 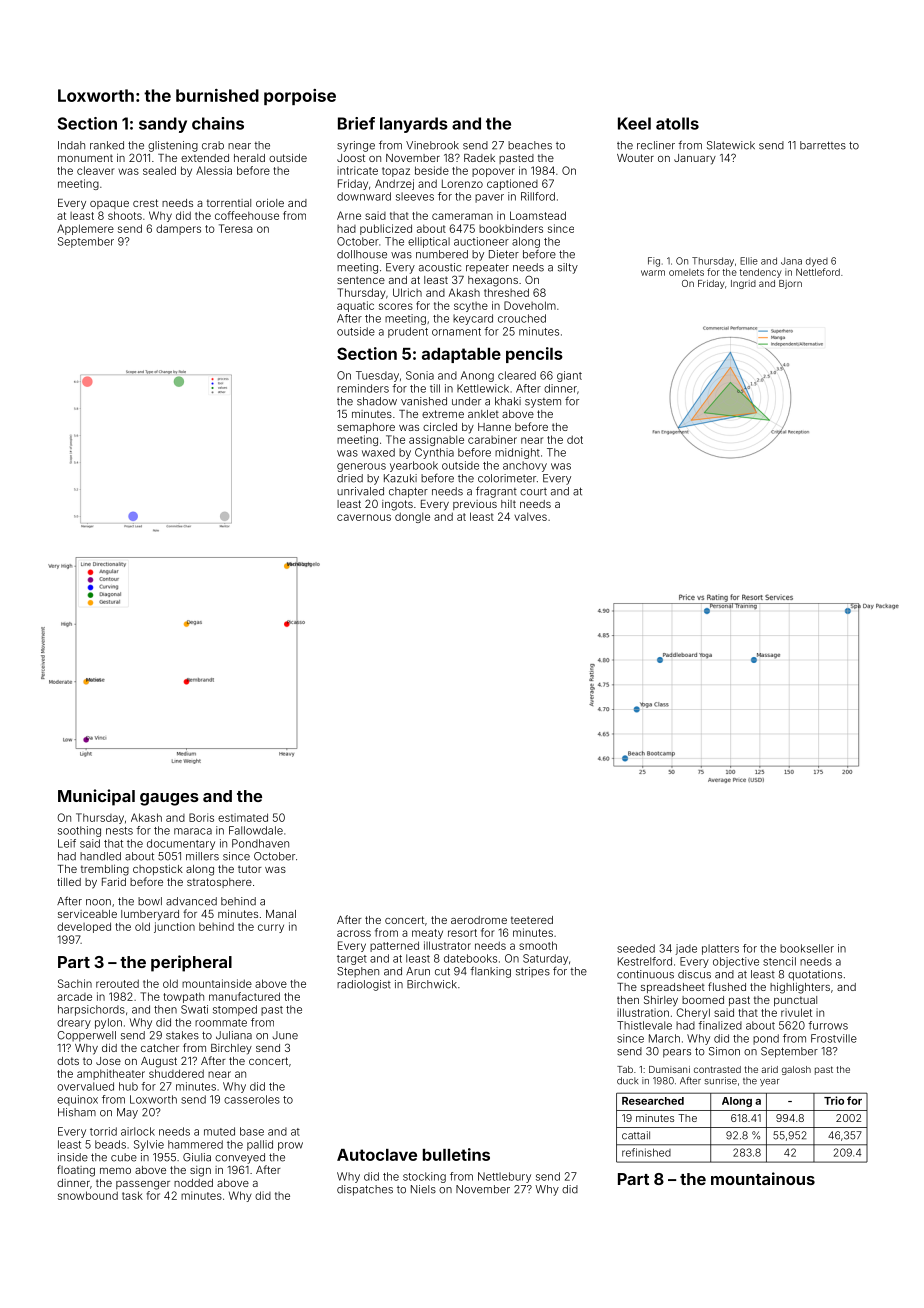 I want to click on bulletins, so click(x=456, y=1154).
